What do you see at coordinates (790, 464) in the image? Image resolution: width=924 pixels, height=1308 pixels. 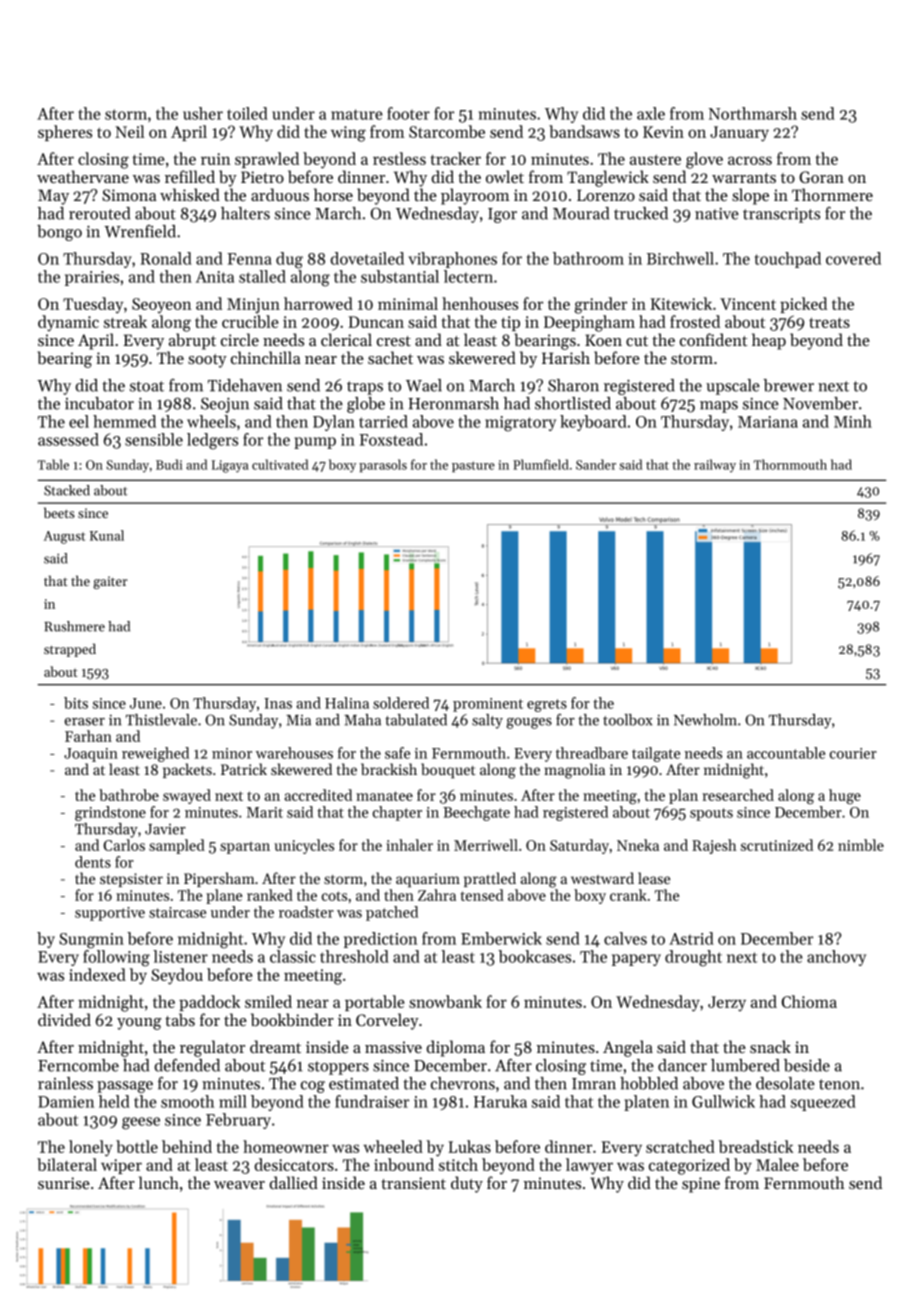 I see `Thornmouth` at bounding box center [790, 464].
